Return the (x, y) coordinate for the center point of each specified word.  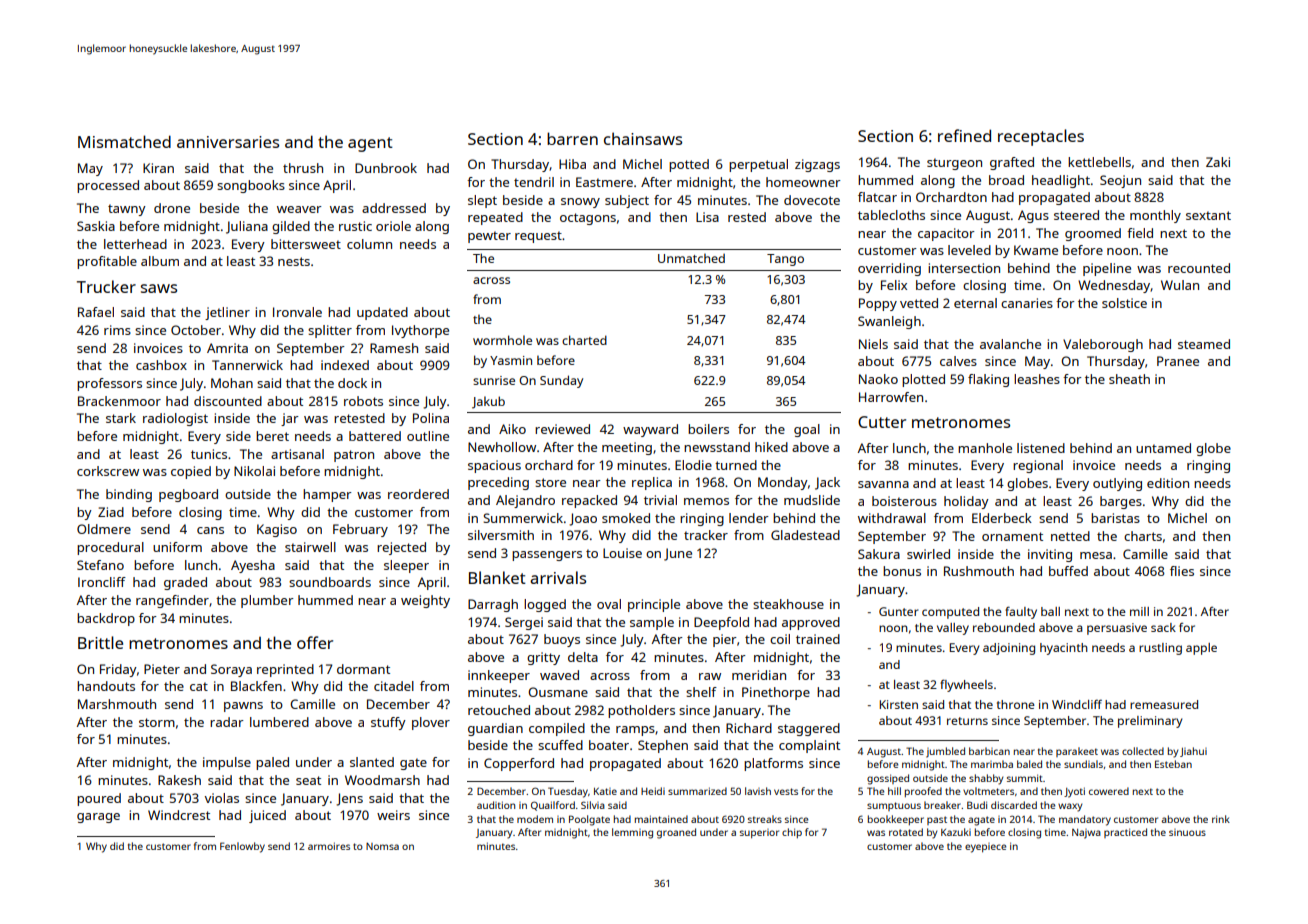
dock (352, 383)
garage (98, 818)
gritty (543, 658)
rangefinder (172, 601)
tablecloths (891, 215)
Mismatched (124, 141)
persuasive (1117, 629)
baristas (1115, 518)
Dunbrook (386, 168)
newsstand (717, 447)
